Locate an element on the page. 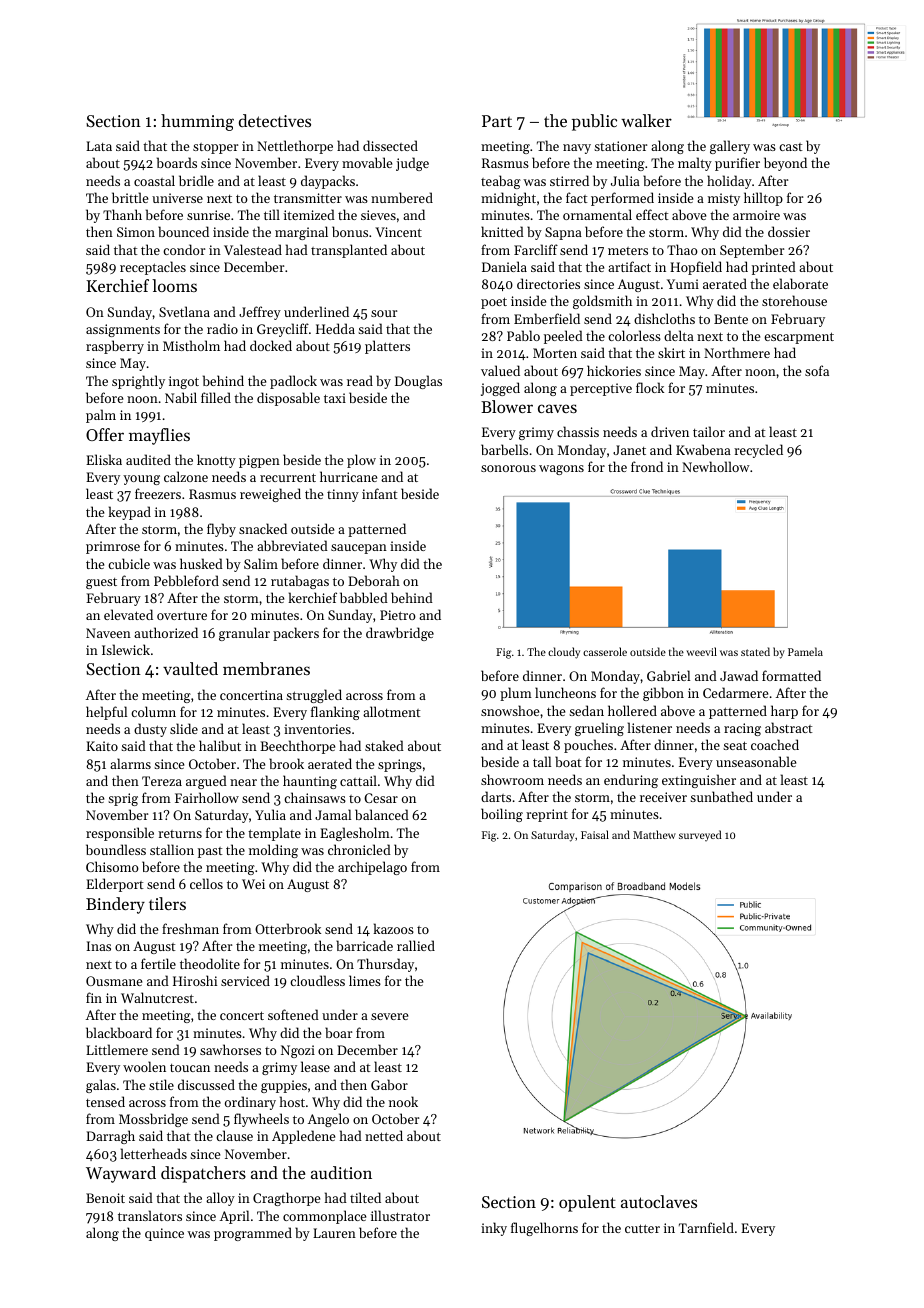 The width and height of the page is (924, 1308). detectives is located at coordinates (275, 120).
